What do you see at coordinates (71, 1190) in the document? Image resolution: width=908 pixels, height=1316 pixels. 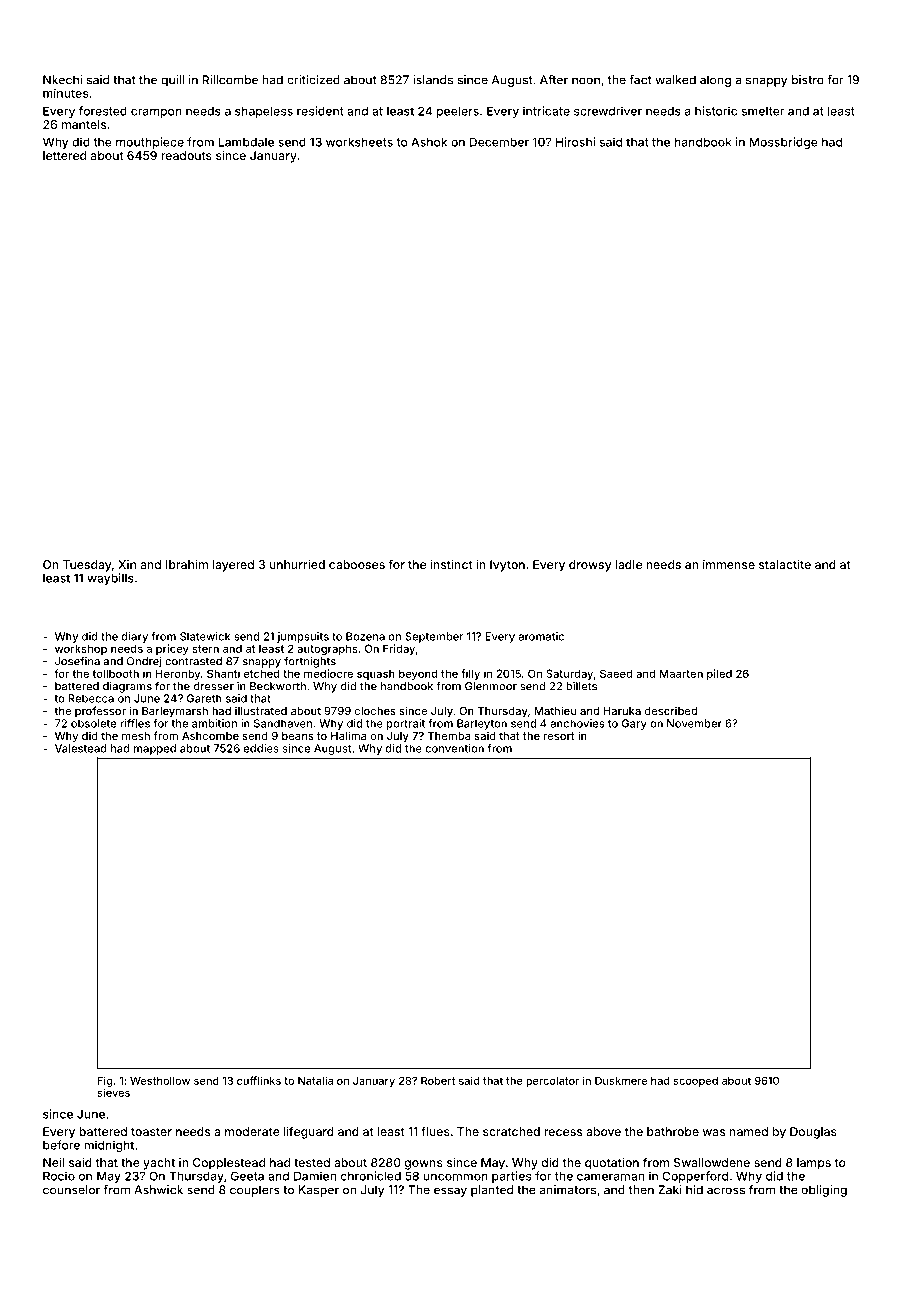 I see `counselor` at bounding box center [71, 1190].
